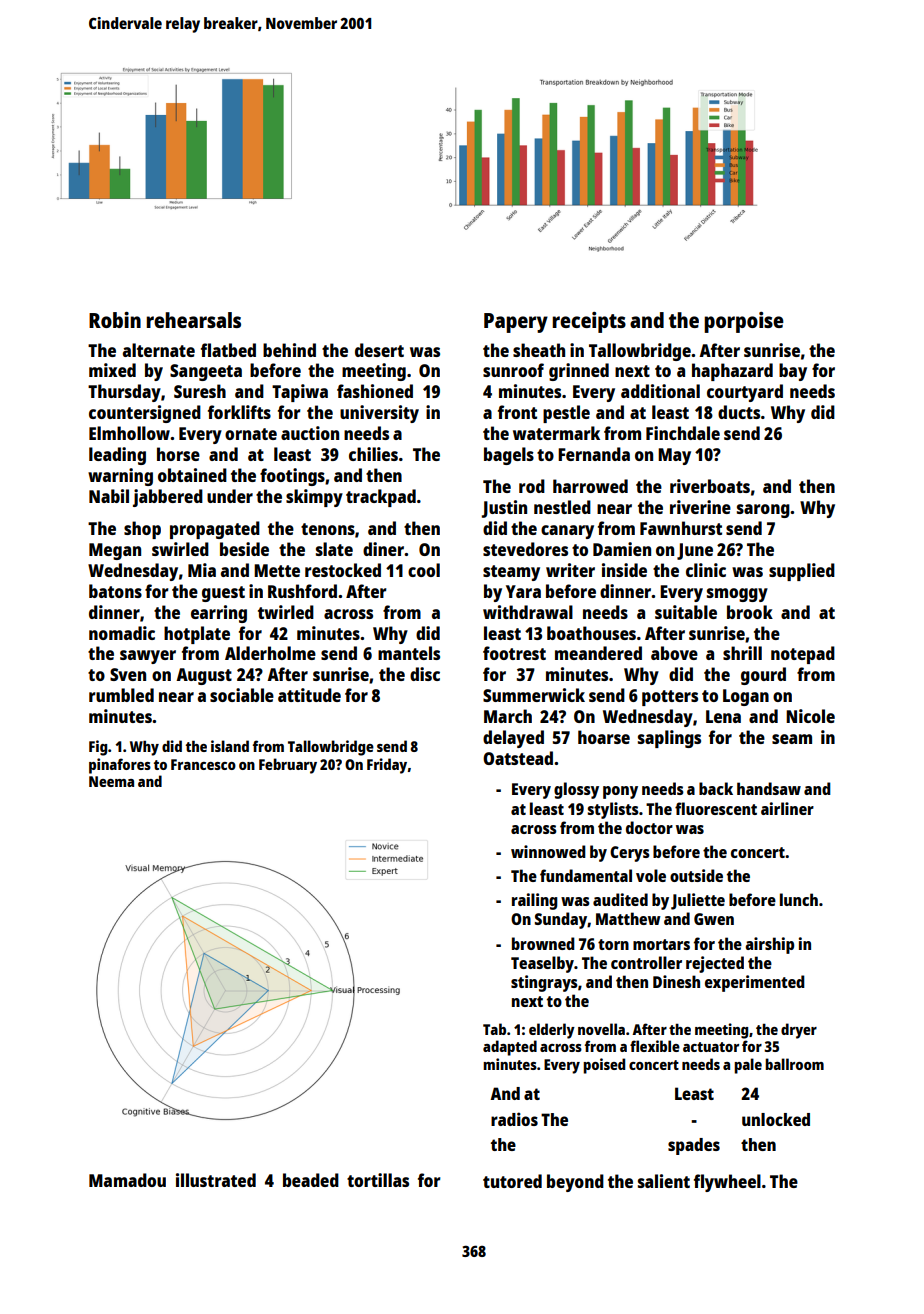  Describe the element at coordinates (803, 655) in the page. I see `notepad` at that location.
